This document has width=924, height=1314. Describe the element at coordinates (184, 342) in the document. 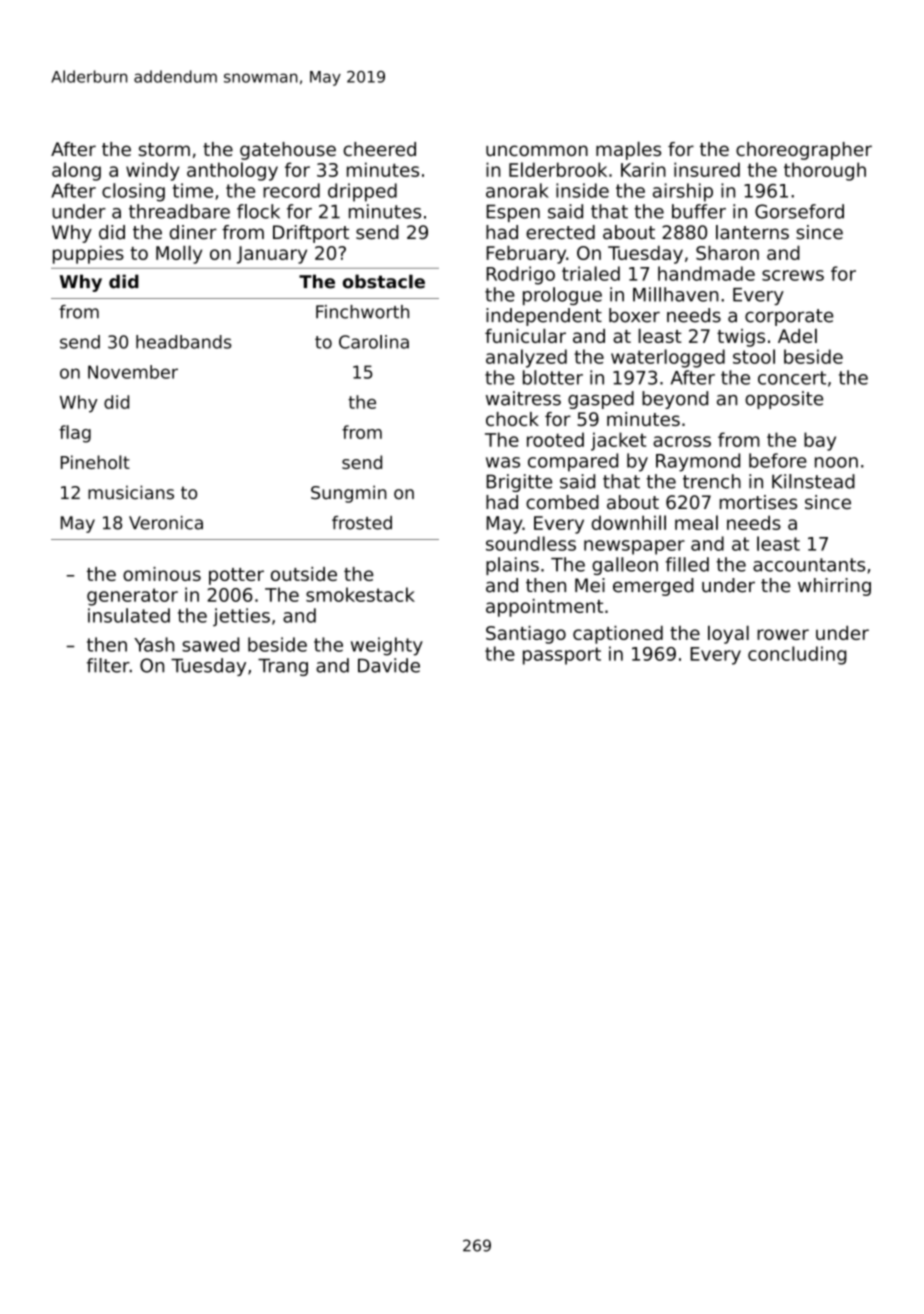

I see `headbands` at that location.
